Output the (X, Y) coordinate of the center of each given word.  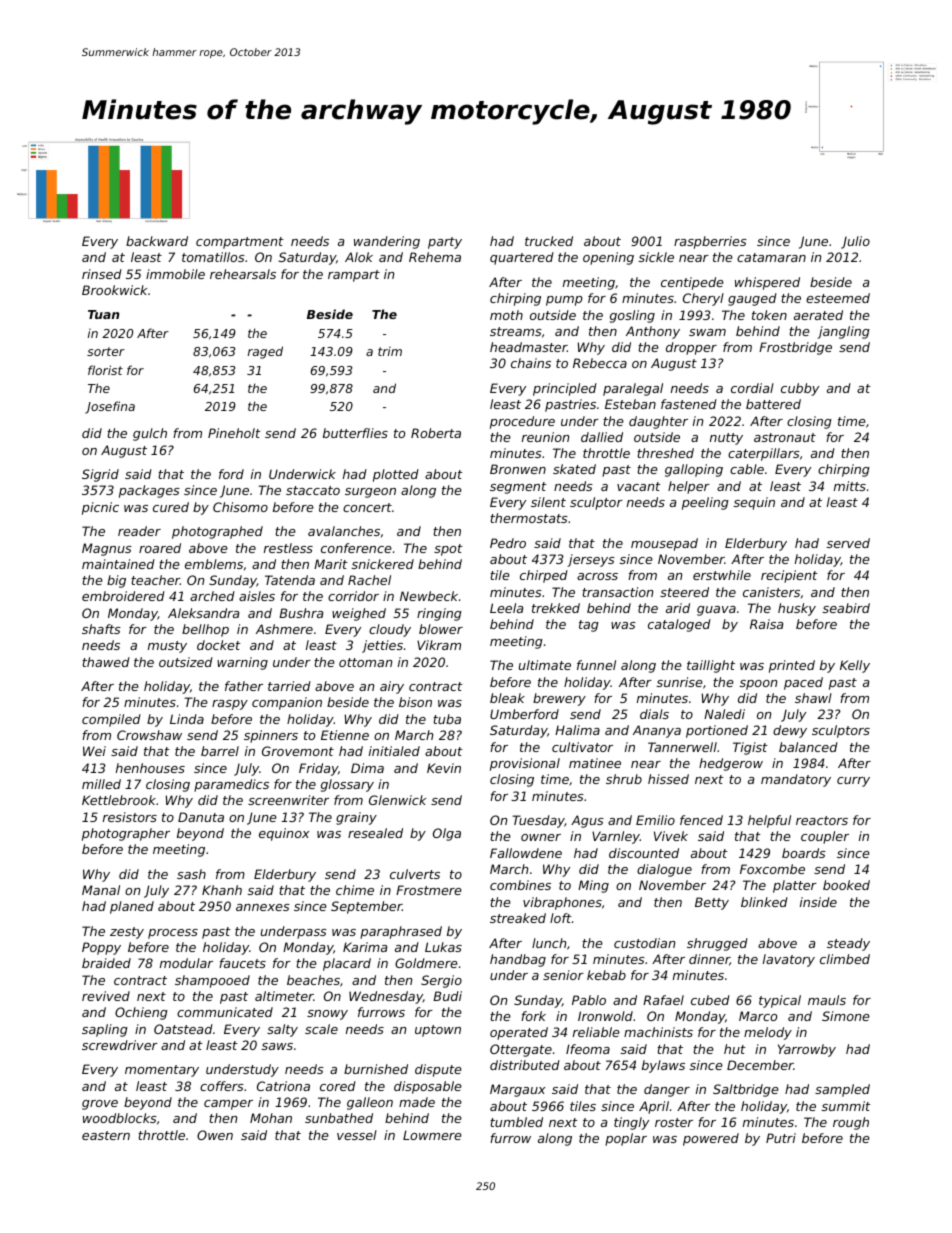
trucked (549, 241)
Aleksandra (203, 613)
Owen (215, 1135)
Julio (855, 242)
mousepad (664, 544)
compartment (240, 243)
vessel (357, 1135)
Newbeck (429, 596)
